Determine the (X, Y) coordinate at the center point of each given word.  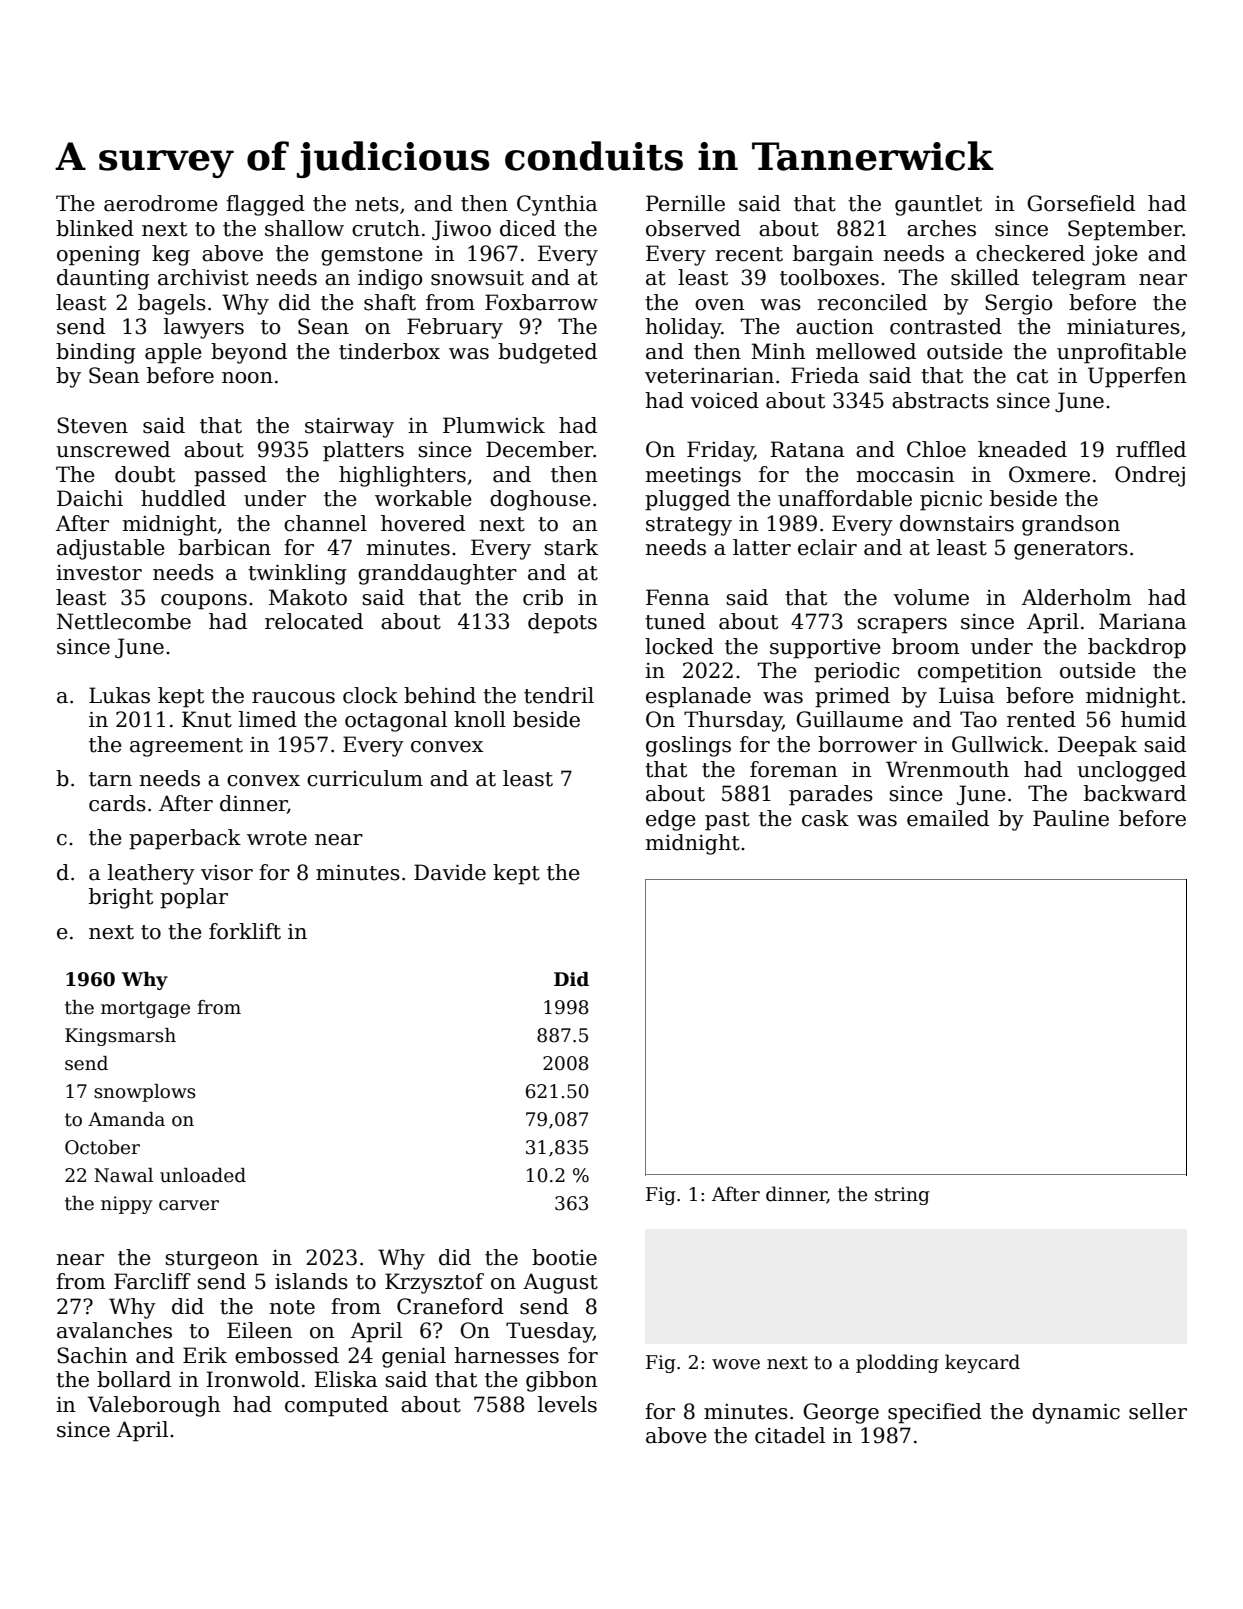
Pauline (1071, 818)
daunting (103, 279)
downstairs (957, 523)
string (902, 1196)
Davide (450, 872)
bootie (564, 1257)
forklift (245, 931)
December (539, 449)
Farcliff (152, 1281)
